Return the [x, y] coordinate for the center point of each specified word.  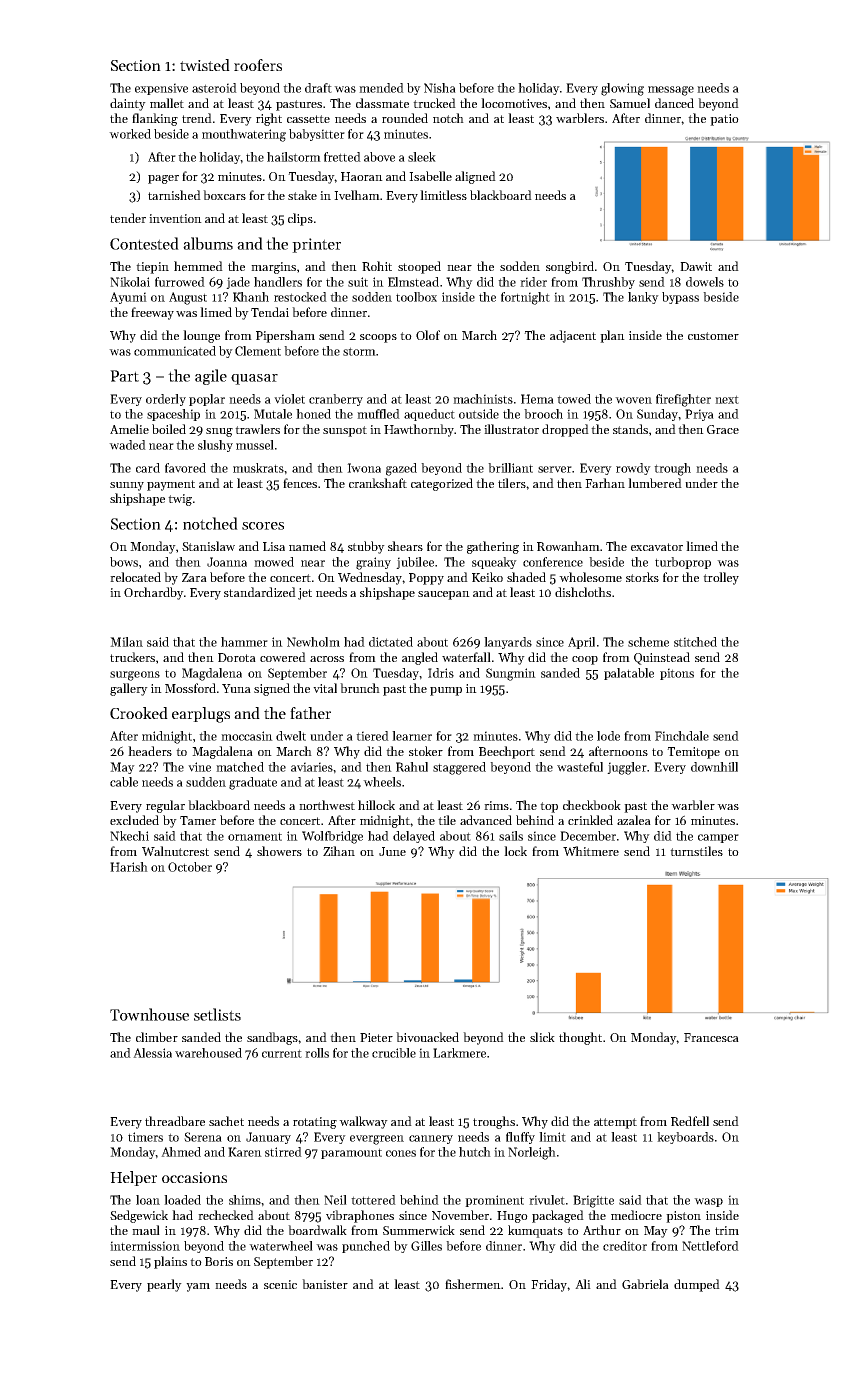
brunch [360, 688]
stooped [419, 267]
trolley [721, 578]
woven [633, 400]
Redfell [690, 1121]
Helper [133, 1178]
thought [580, 1038]
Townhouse [149, 1014]
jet [305, 594]
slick [542, 1037]
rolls [317, 1053]
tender [128, 218]
